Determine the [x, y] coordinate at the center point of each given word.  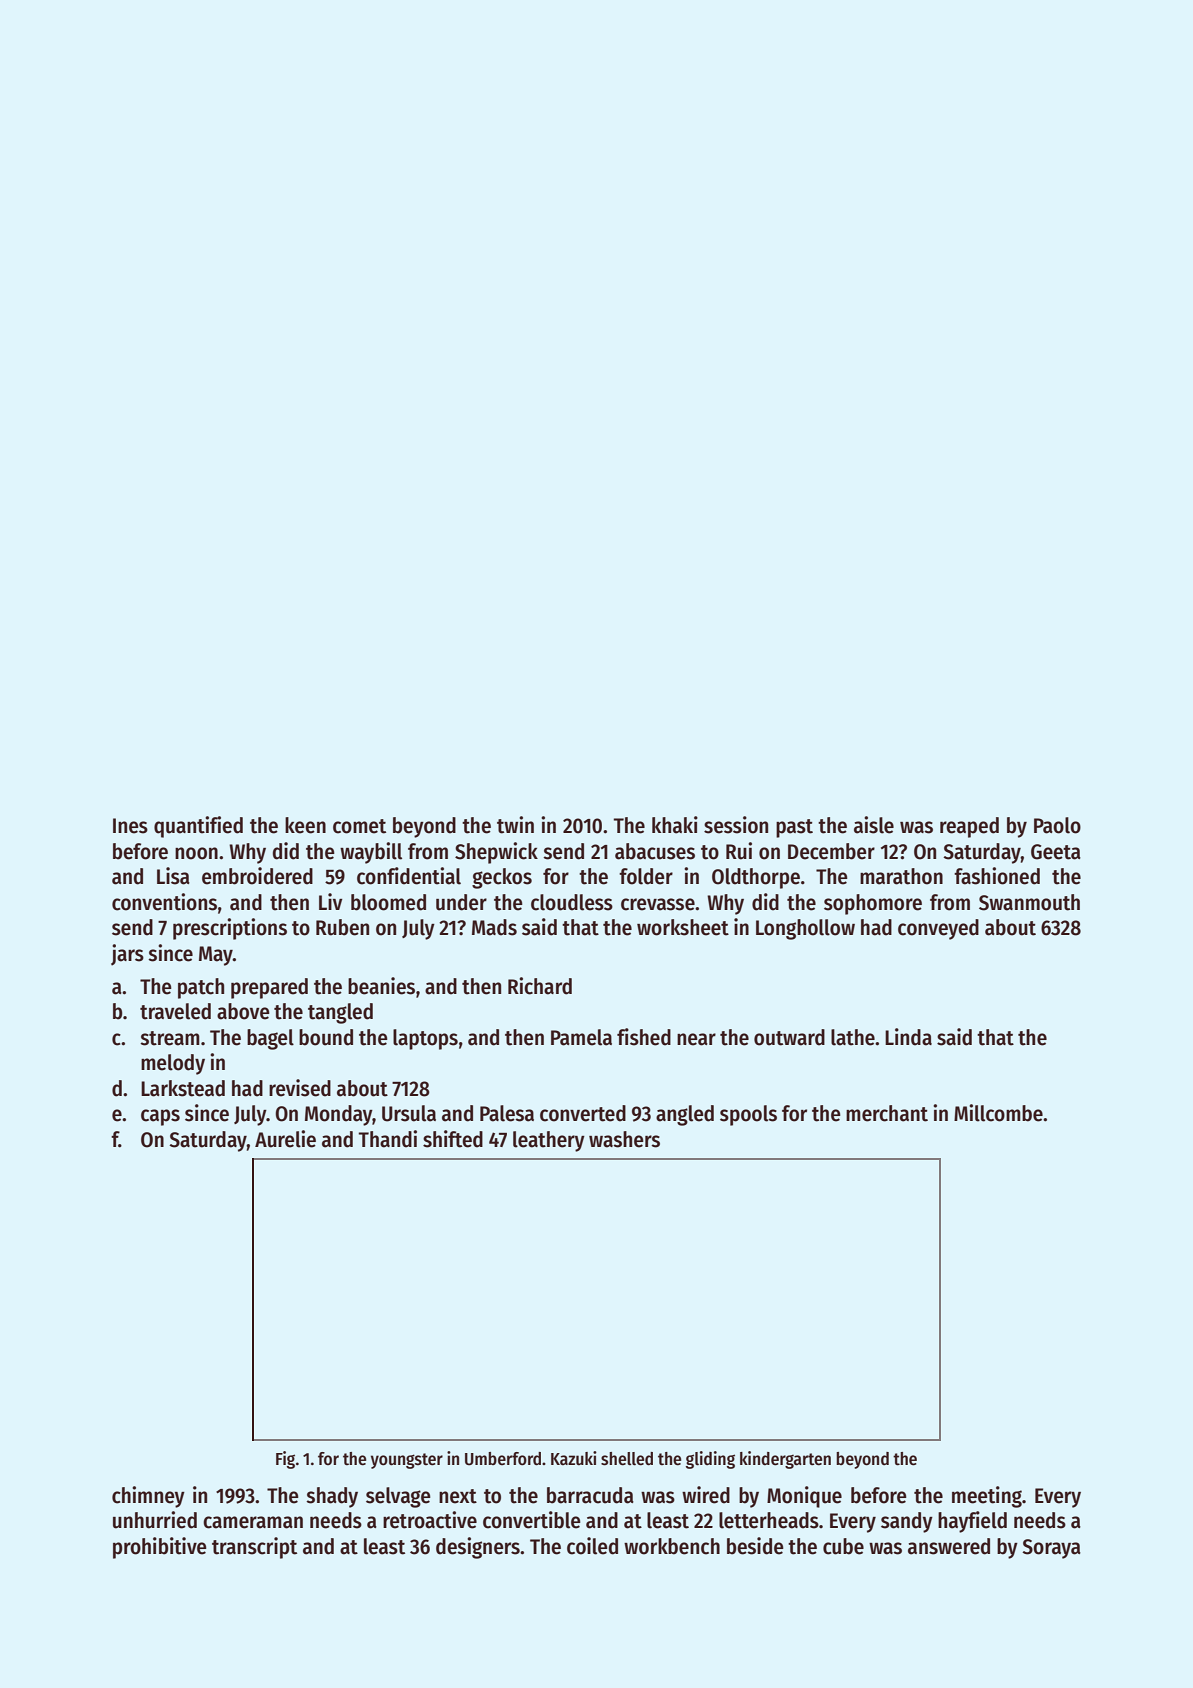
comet [359, 826]
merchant [887, 1113]
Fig [285, 1460]
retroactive [430, 1520]
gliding [710, 1460]
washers [624, 1139]
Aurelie [285, 1139]
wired [706, 1495]
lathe [853, 1037]
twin [515, 825]
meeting [987, 1497]
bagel [270, 1039]
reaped [969, 827]
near [696, 1039]
